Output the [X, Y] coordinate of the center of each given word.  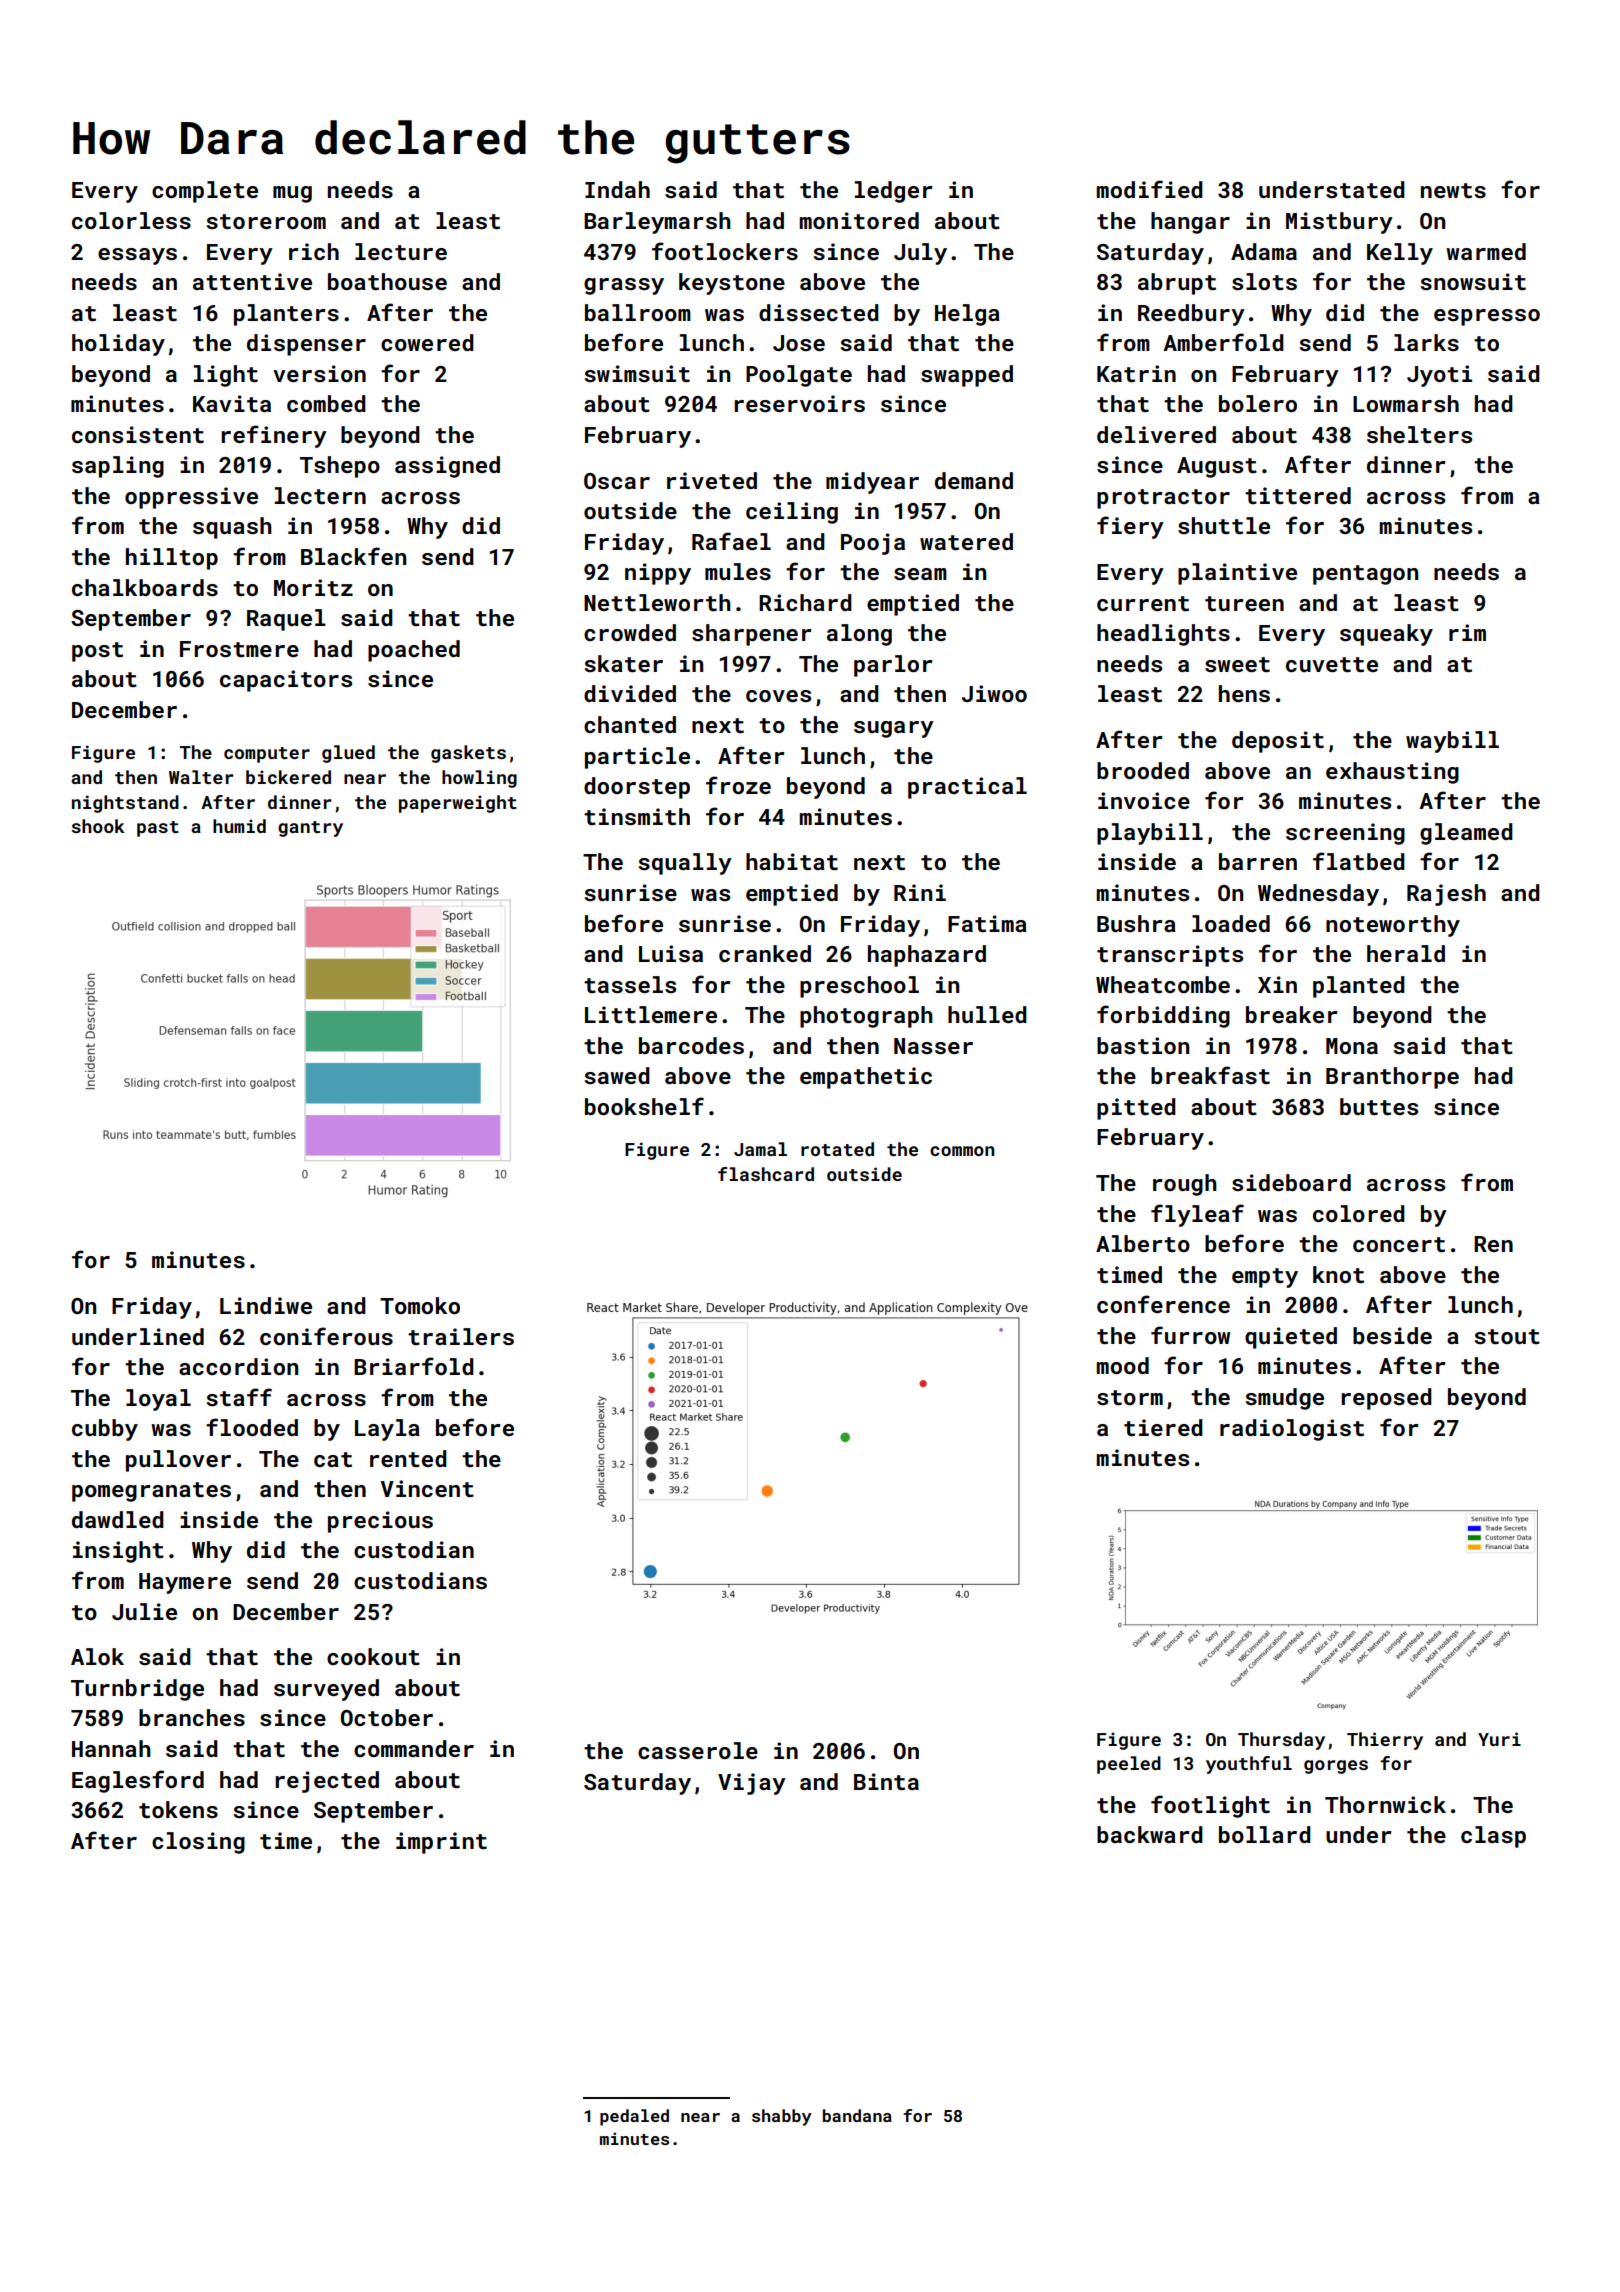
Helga [967, 315]
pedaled [634, 2117]
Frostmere [239, 649]
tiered [1163, 1427]
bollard [1265, 1834]
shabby [782, 2117]
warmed [1486, 251]
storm [1130, 1397]
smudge [1284, 1399]
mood [1122, 1365]
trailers [461, 1336]
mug [292, 194]
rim [1467, 632]
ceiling [792, 513]
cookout [373, 1656]
